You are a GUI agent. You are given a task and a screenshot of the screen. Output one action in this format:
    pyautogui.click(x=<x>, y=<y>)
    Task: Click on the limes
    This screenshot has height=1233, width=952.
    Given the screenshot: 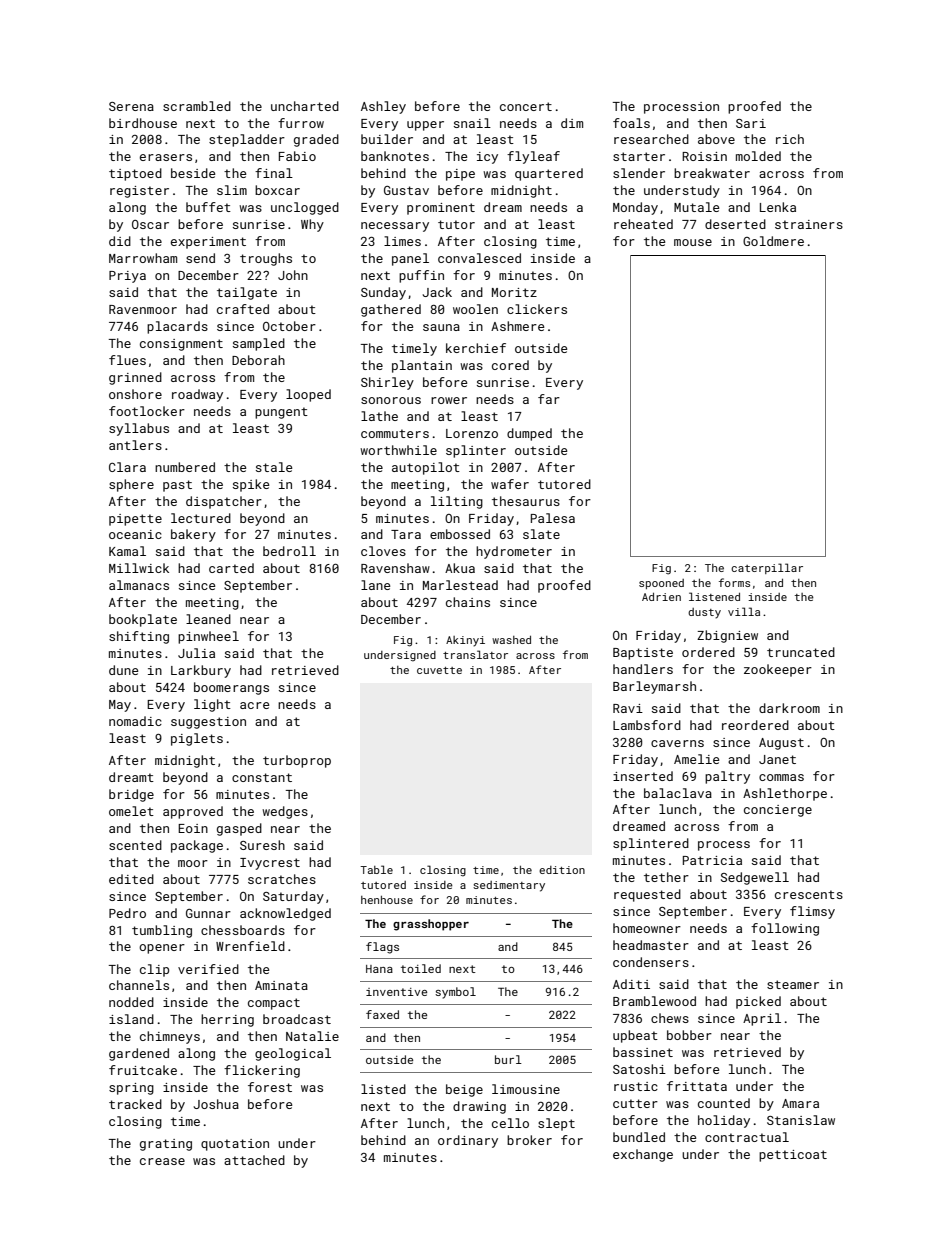 What is the action you would take?
    pyautogui.click(x=402, y=241)
